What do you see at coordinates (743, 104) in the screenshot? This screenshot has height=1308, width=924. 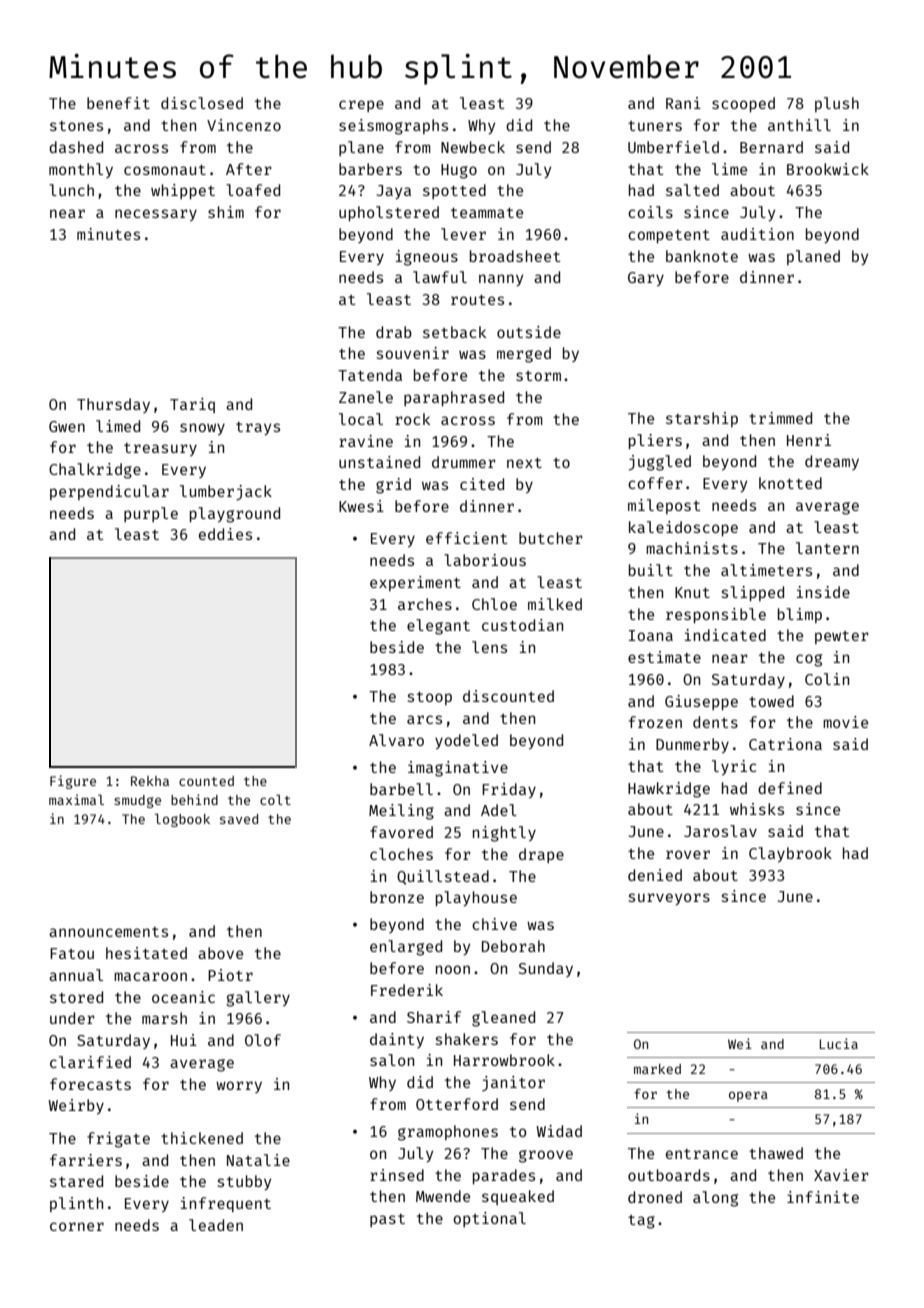 I see `scooped` at bounding box center [743, 104].
